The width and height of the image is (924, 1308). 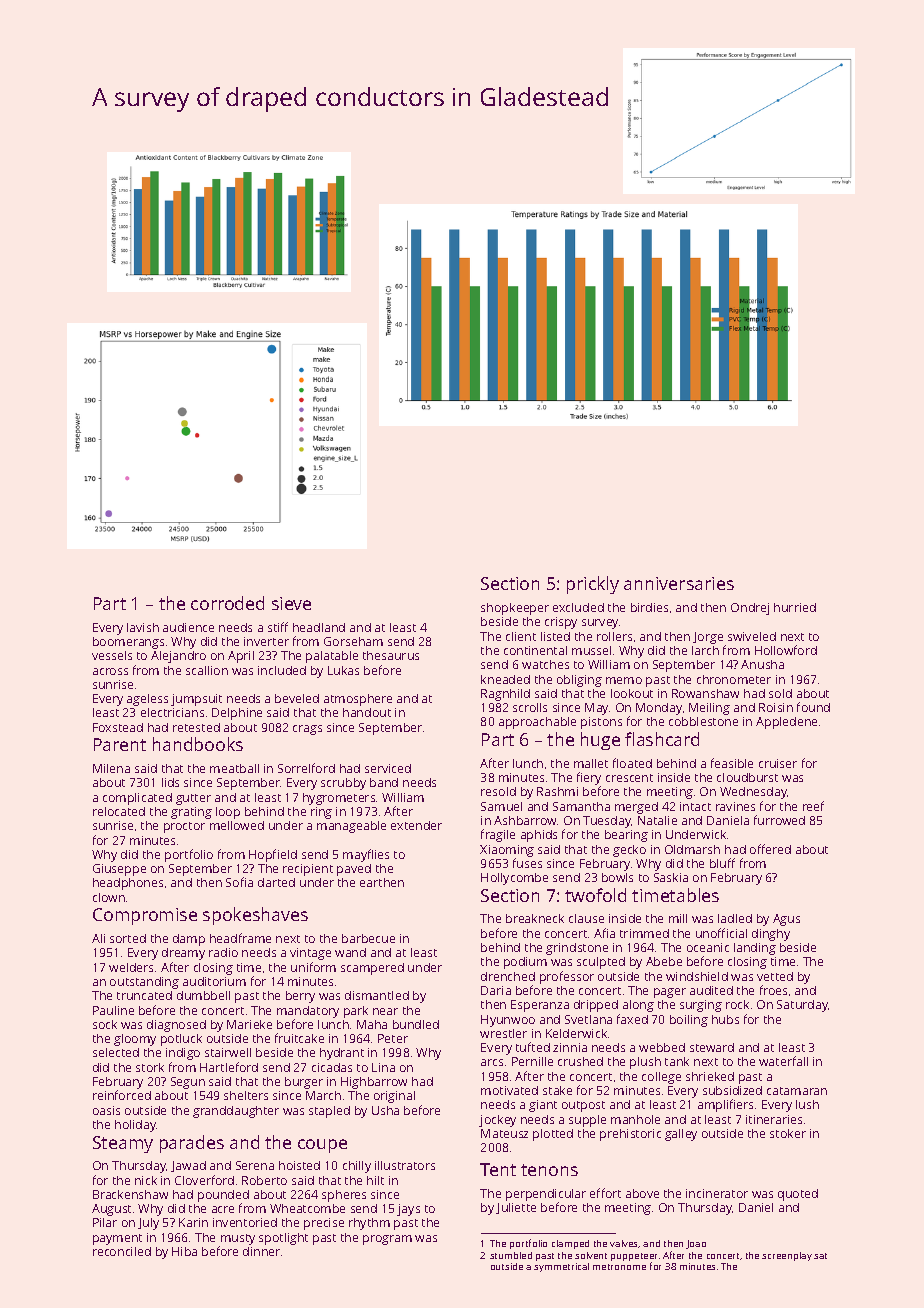 What do you see at coordinates (783, 1061) in the image?
I see `waterfall` at bounding box center [783, 1061].
